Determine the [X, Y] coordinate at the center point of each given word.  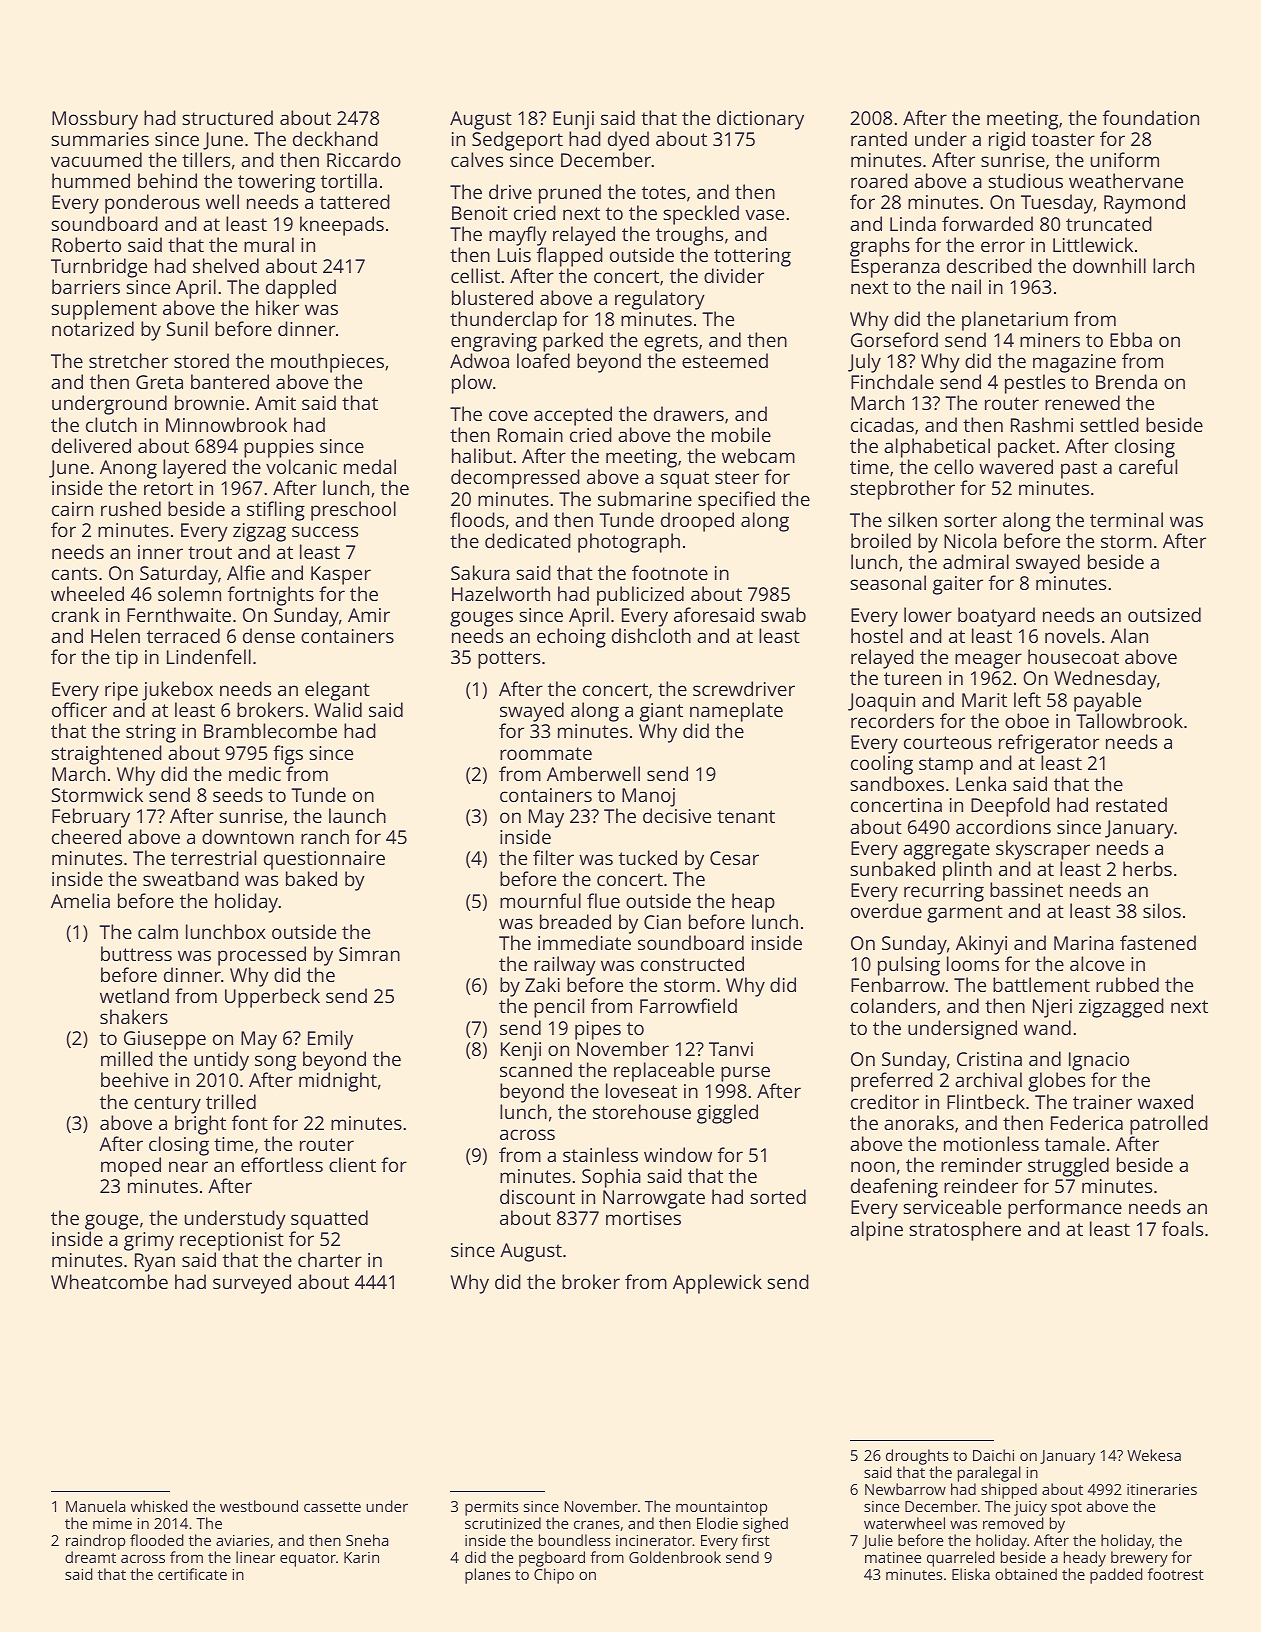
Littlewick [1093, 244]
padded [1116, 1576]
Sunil [187, 328]
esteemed [725, 360]
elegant [337, 691]
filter [553, 857]
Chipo [554, 1576]
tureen [912, 678]
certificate [192, 1574]
